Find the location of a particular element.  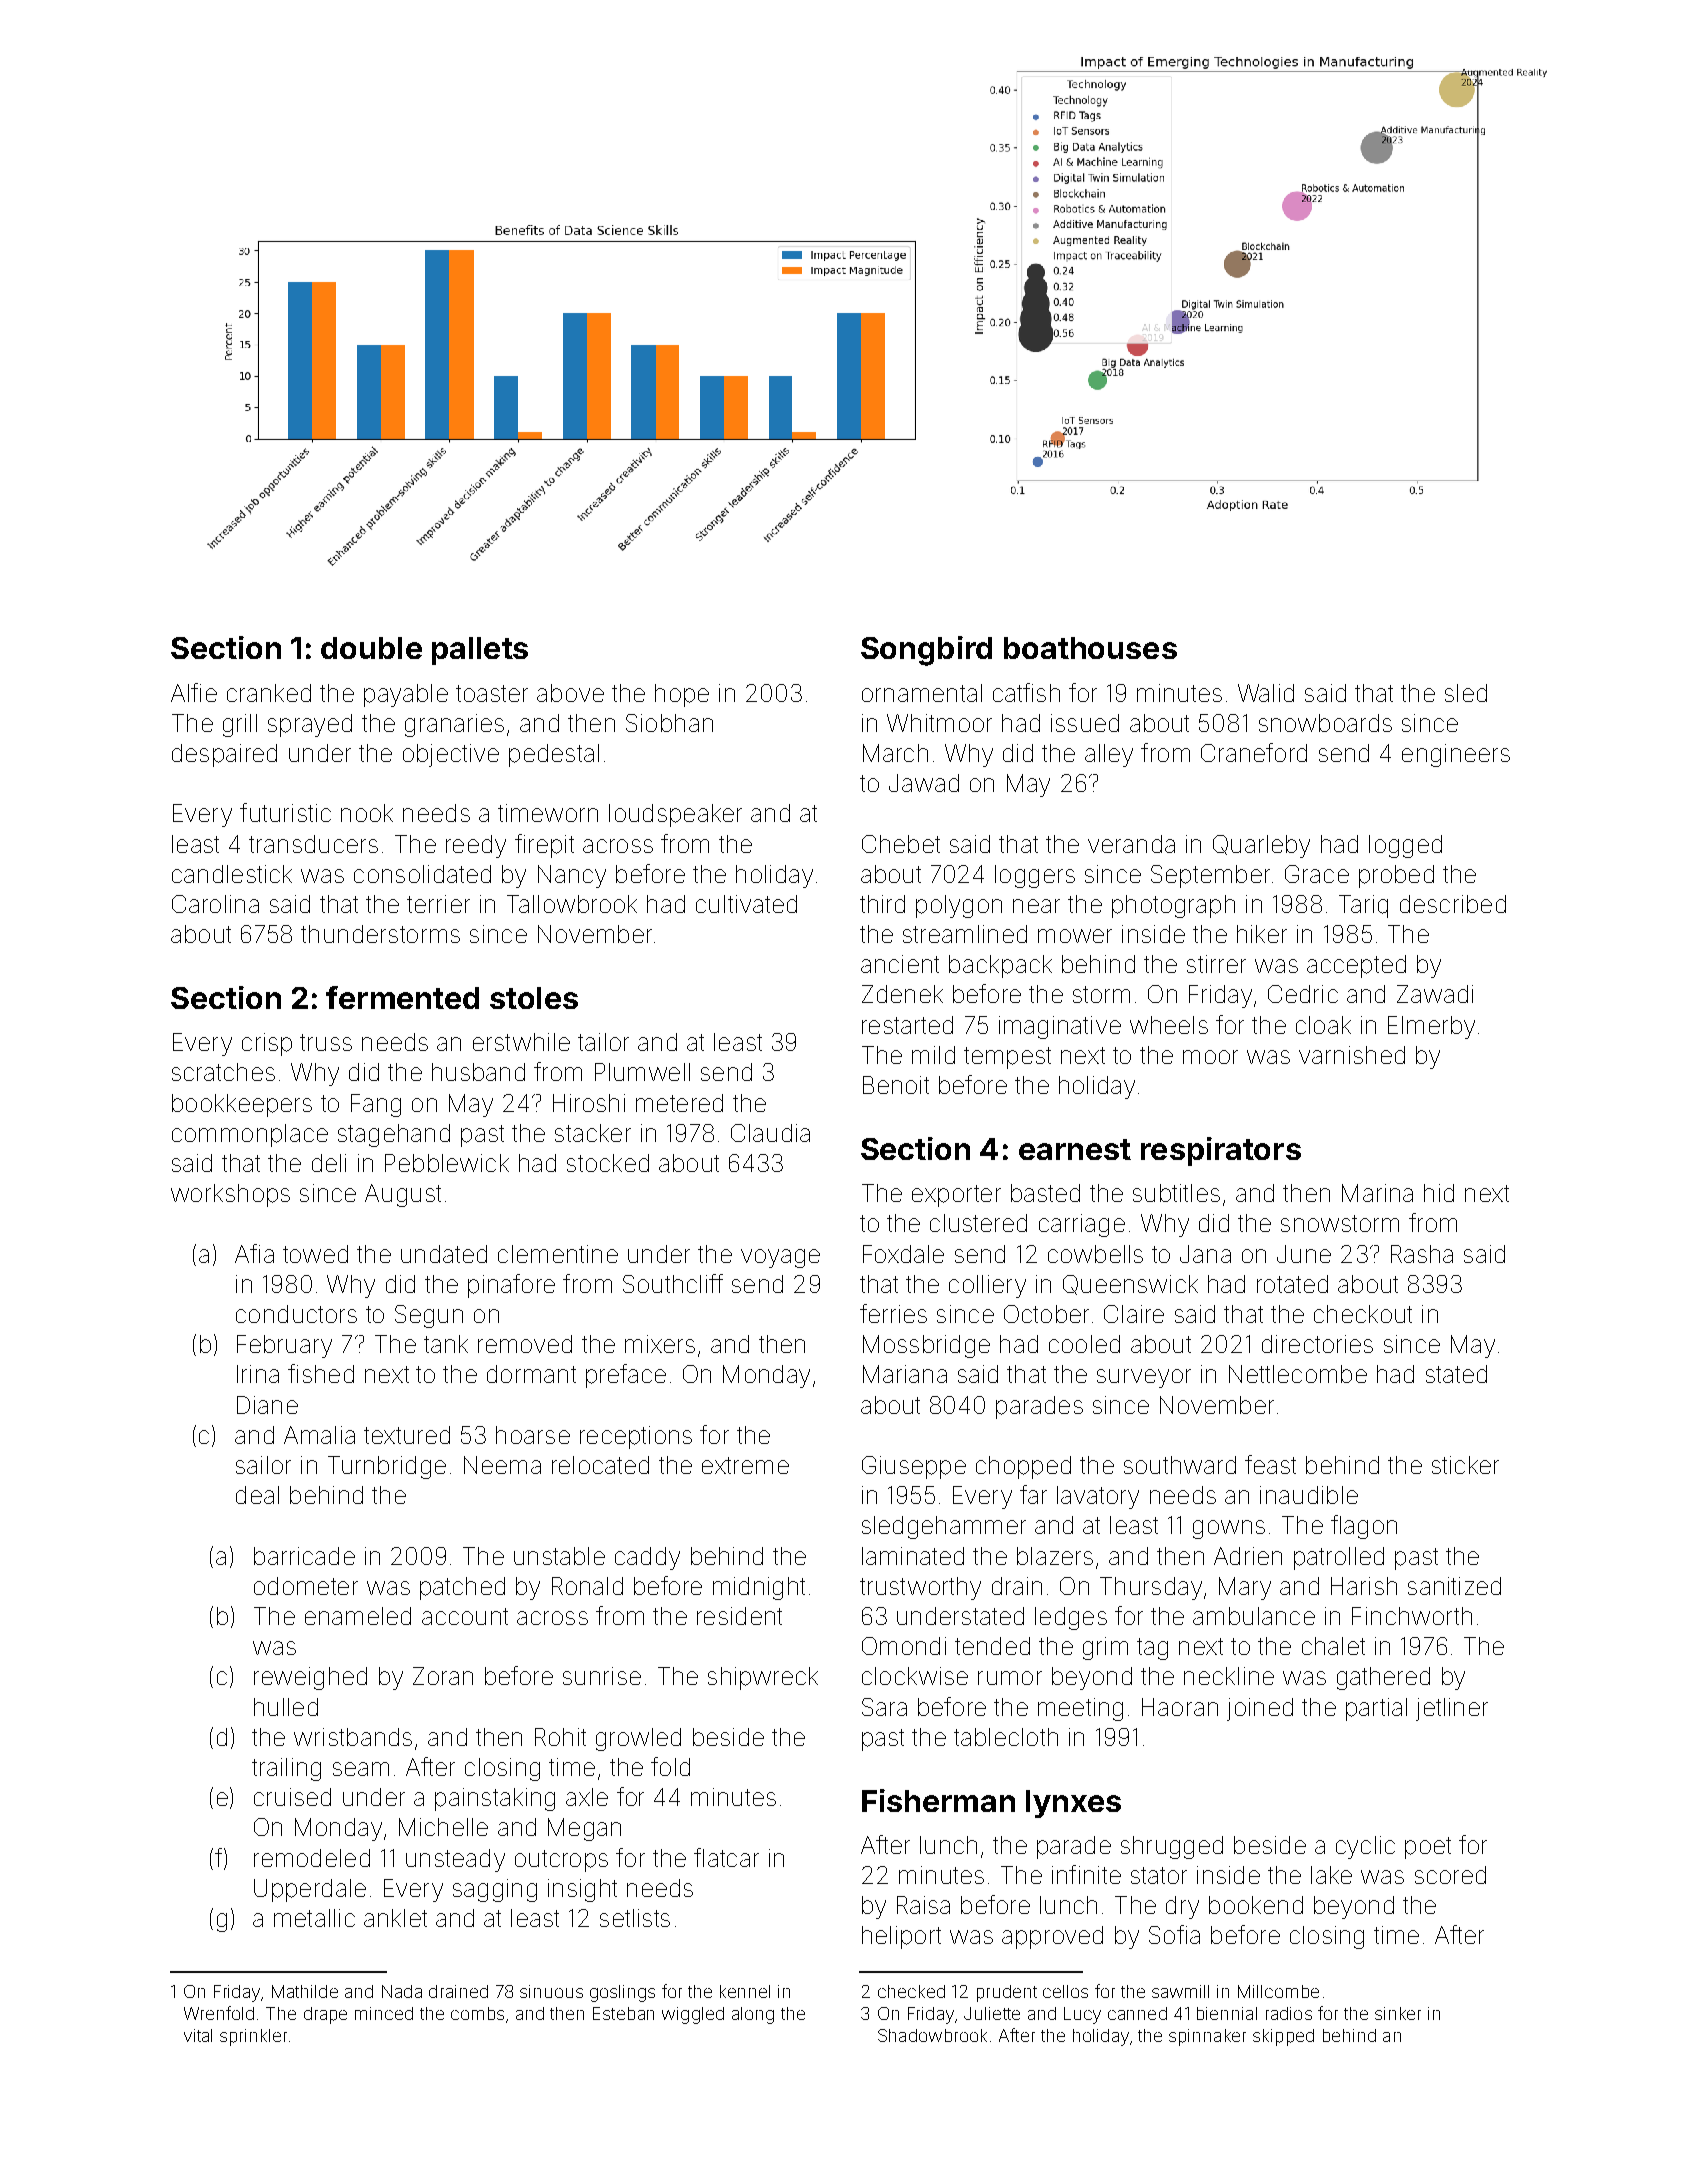

metallic is located at coordinates (314, 1918).
